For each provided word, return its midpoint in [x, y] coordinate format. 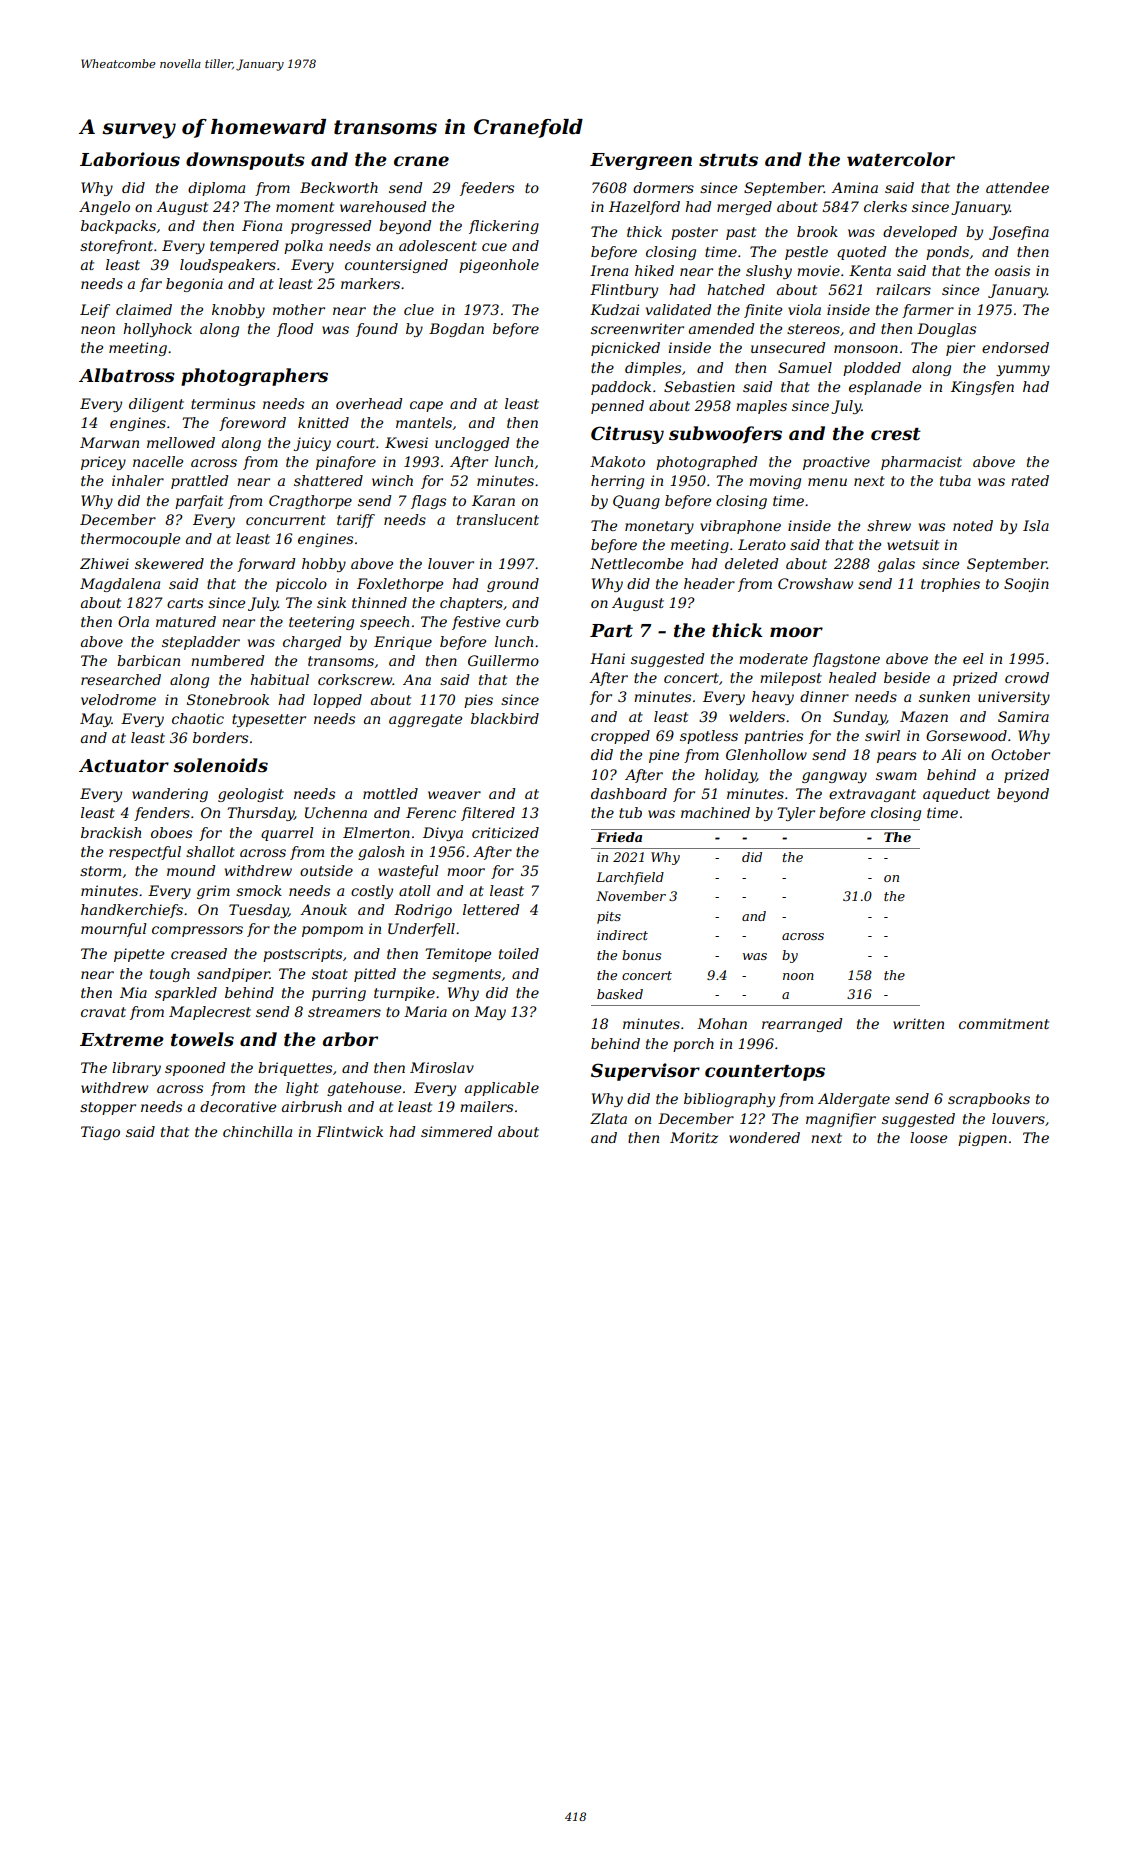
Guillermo [503, 660]
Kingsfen [982, 388]
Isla [1036, 525]
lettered [491, 909]
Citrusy [627, 435]
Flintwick [349, 1131]
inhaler [138, 480]
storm [100, 871]
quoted [861, 253]
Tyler [796, 814]
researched [121, 679]
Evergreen [641, 161]
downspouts [245, 161]
